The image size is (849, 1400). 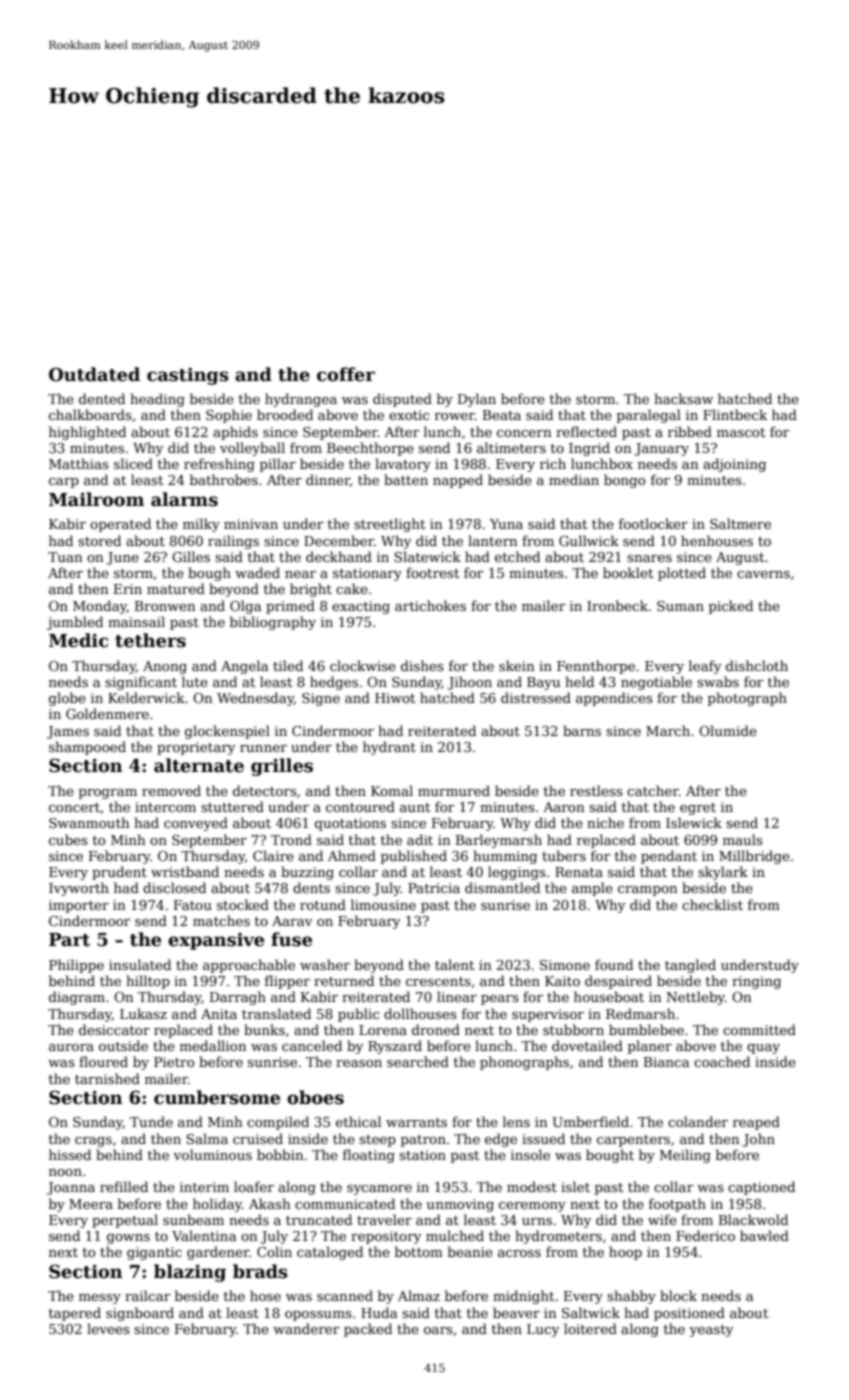 I want to click on levees, so click(x=108, y=1328).
